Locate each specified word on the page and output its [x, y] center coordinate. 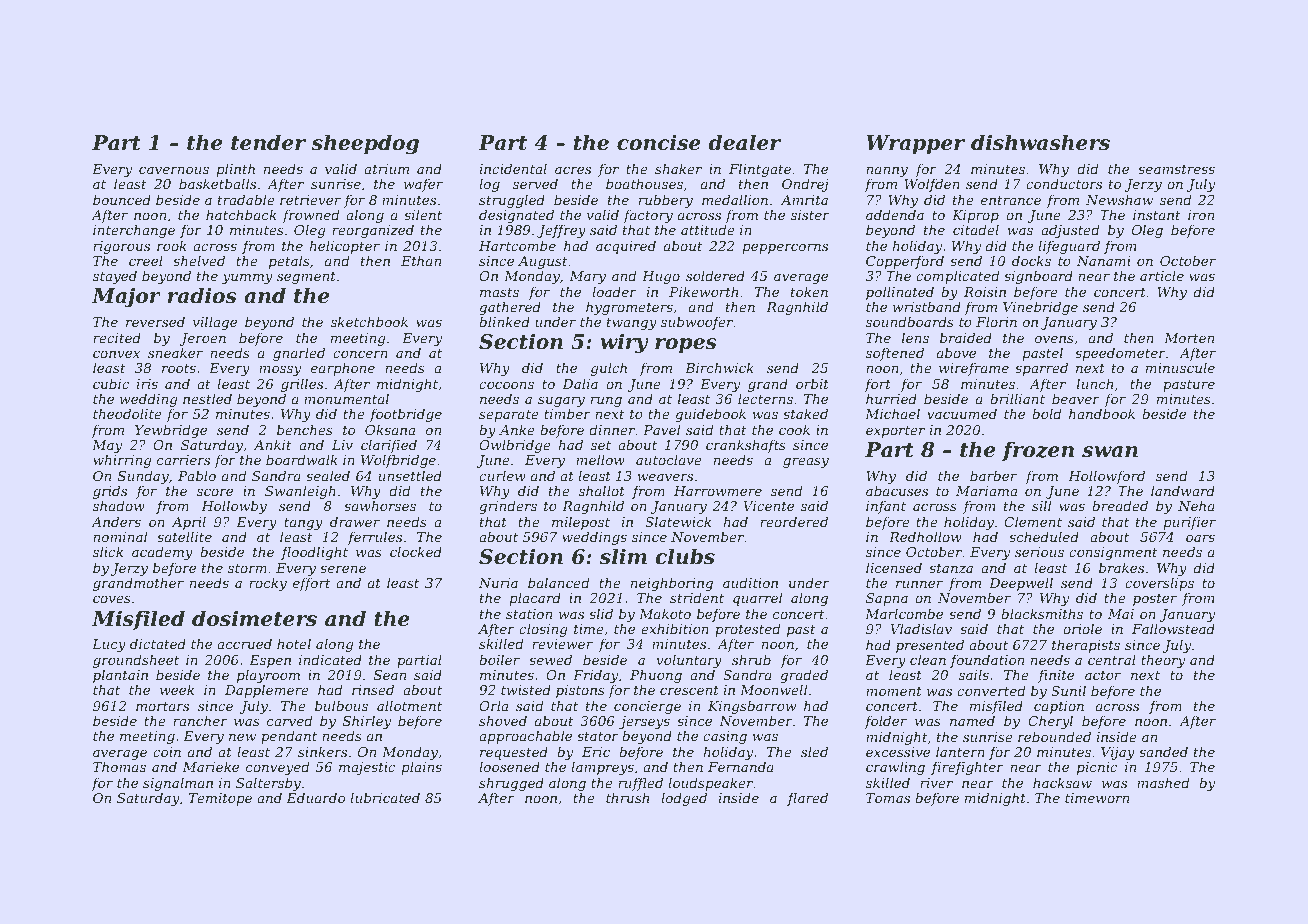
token [809, 291]
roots [179, 368]
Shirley [367, 723]
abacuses [897, 490]
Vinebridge [1040, 308]
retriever [310, 200]
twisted [526, 689]
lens [915, 337]
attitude [708, 229]
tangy [303, 524]
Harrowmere [718, 491]
